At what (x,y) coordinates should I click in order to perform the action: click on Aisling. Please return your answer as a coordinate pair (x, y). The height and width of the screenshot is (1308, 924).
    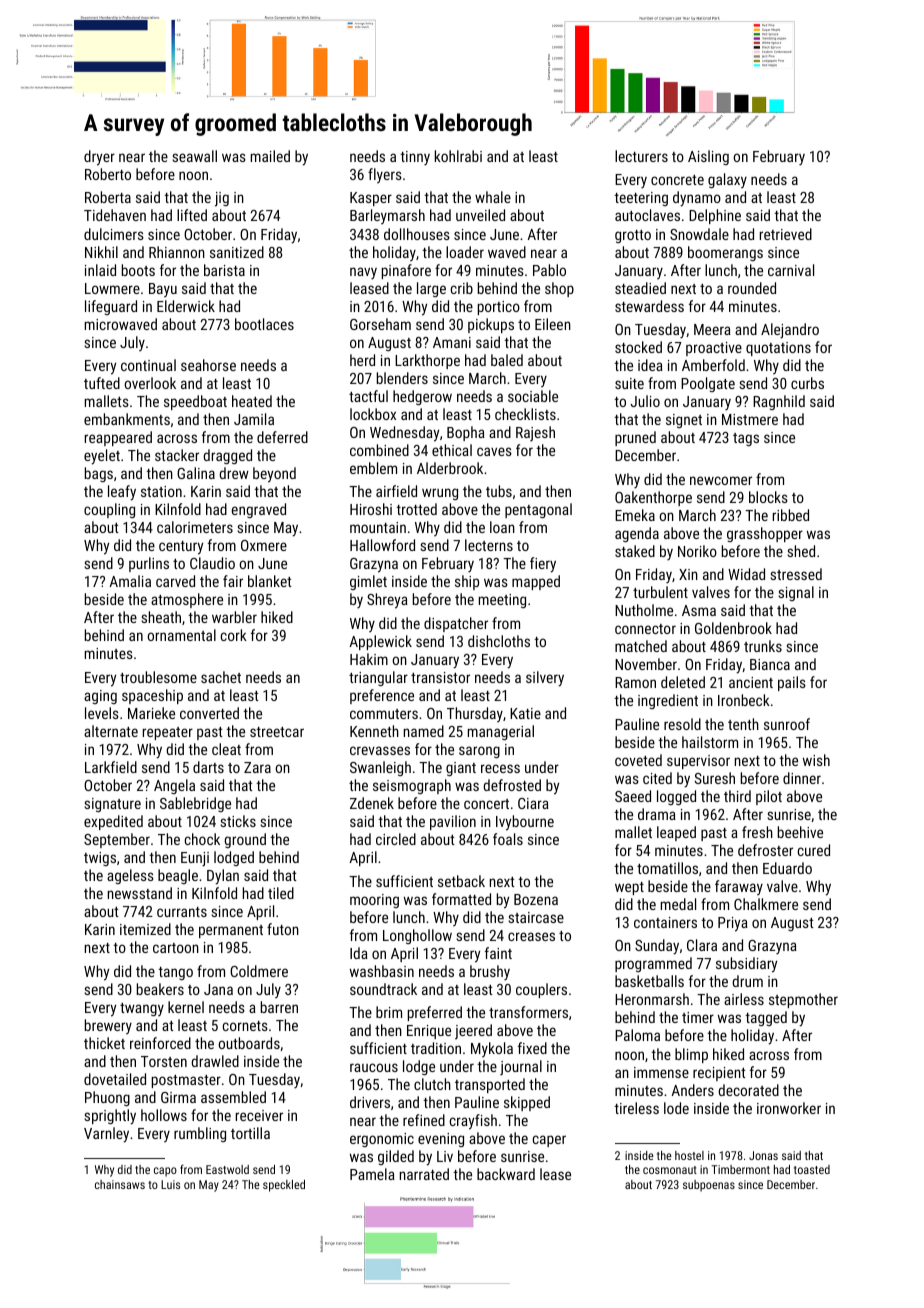
    Looking at the image, I should click on (708, 157).
